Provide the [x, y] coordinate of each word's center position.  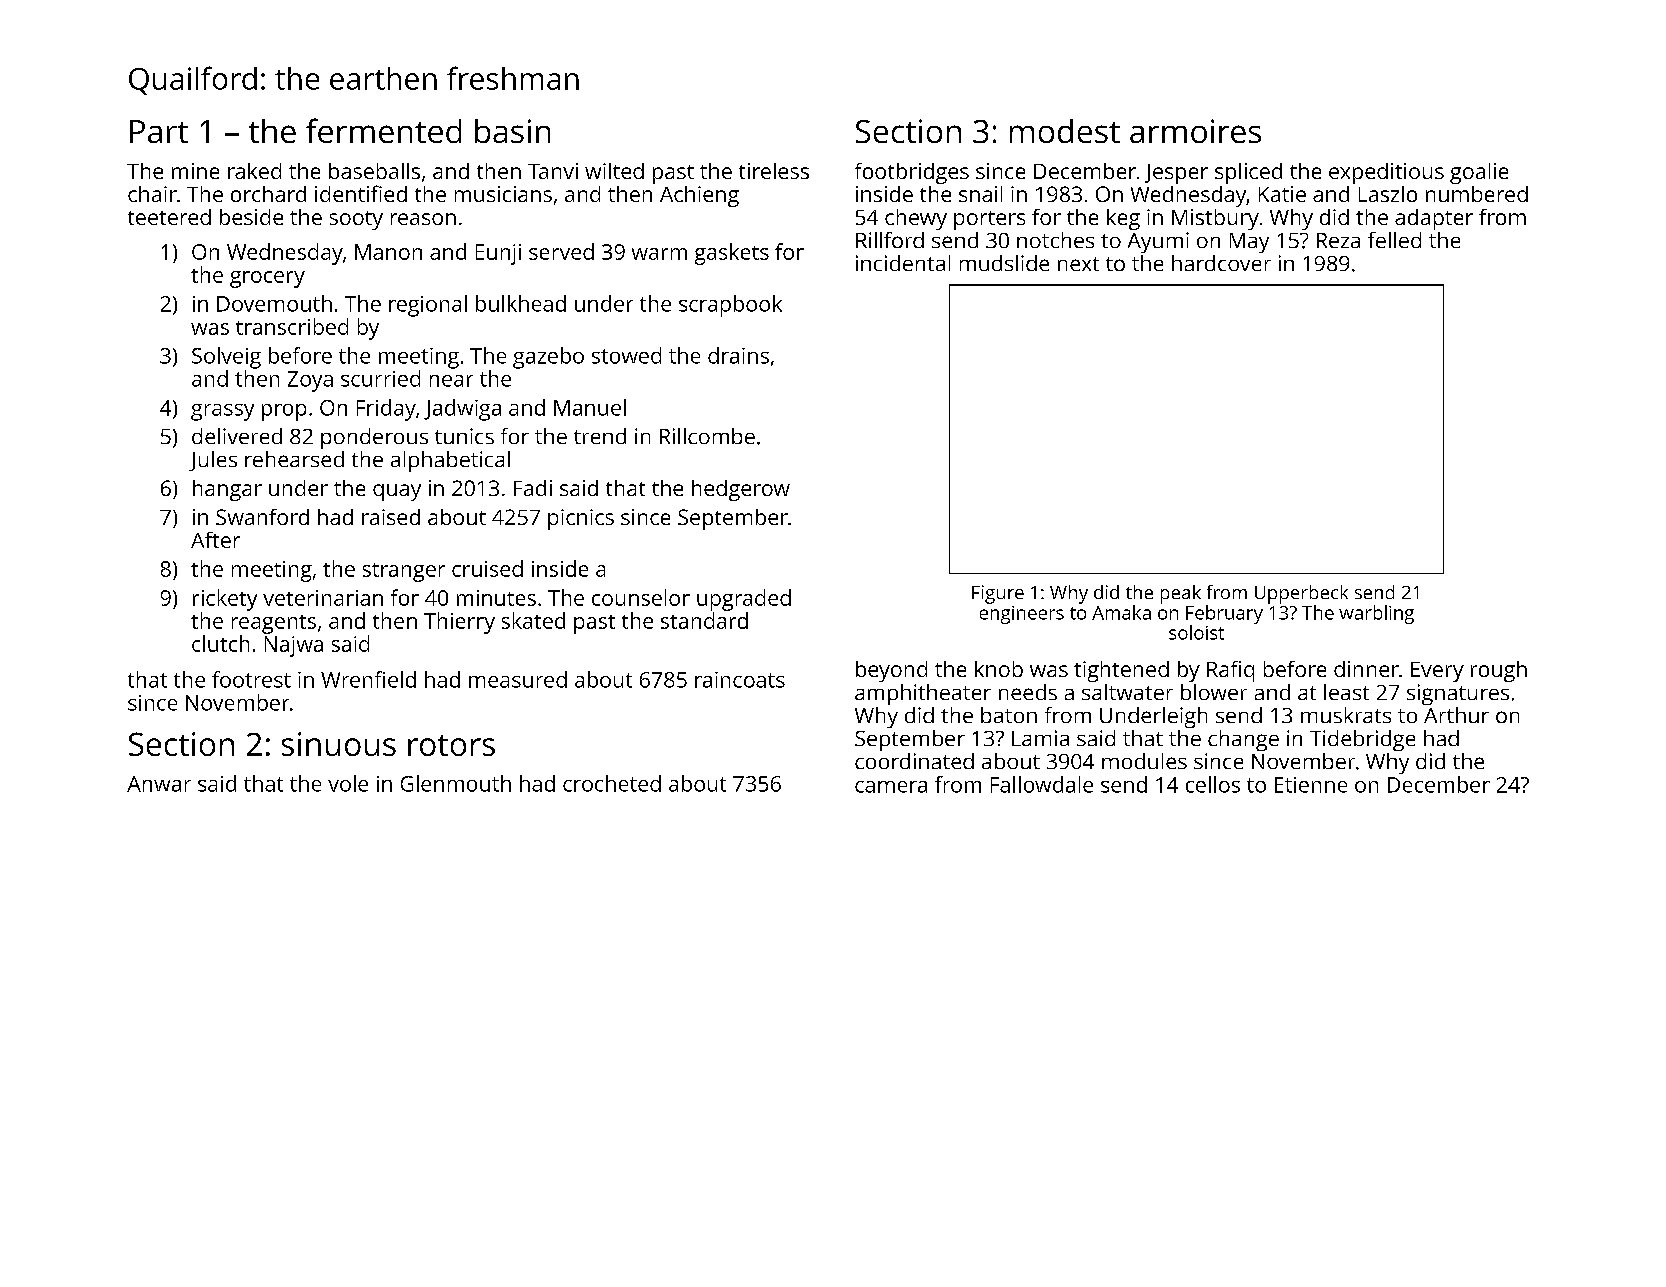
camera [891, 787]
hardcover [1221, 263]
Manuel [590, 407]
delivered [237, 436]
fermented [383, 130]
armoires [1195, 131]
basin [512, 131]
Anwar [159, 784]
